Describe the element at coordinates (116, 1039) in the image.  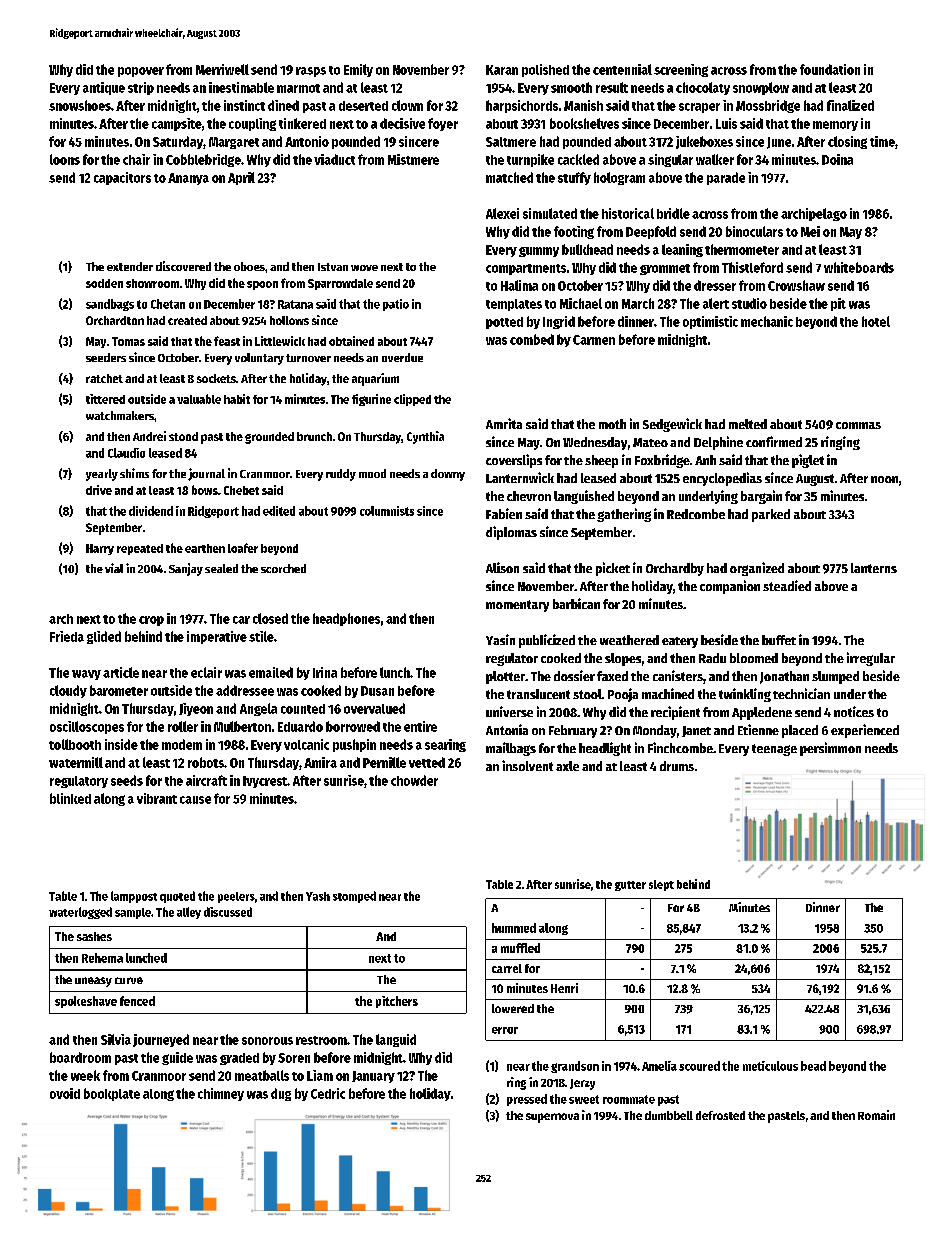
I see `Silvia` at that location.
